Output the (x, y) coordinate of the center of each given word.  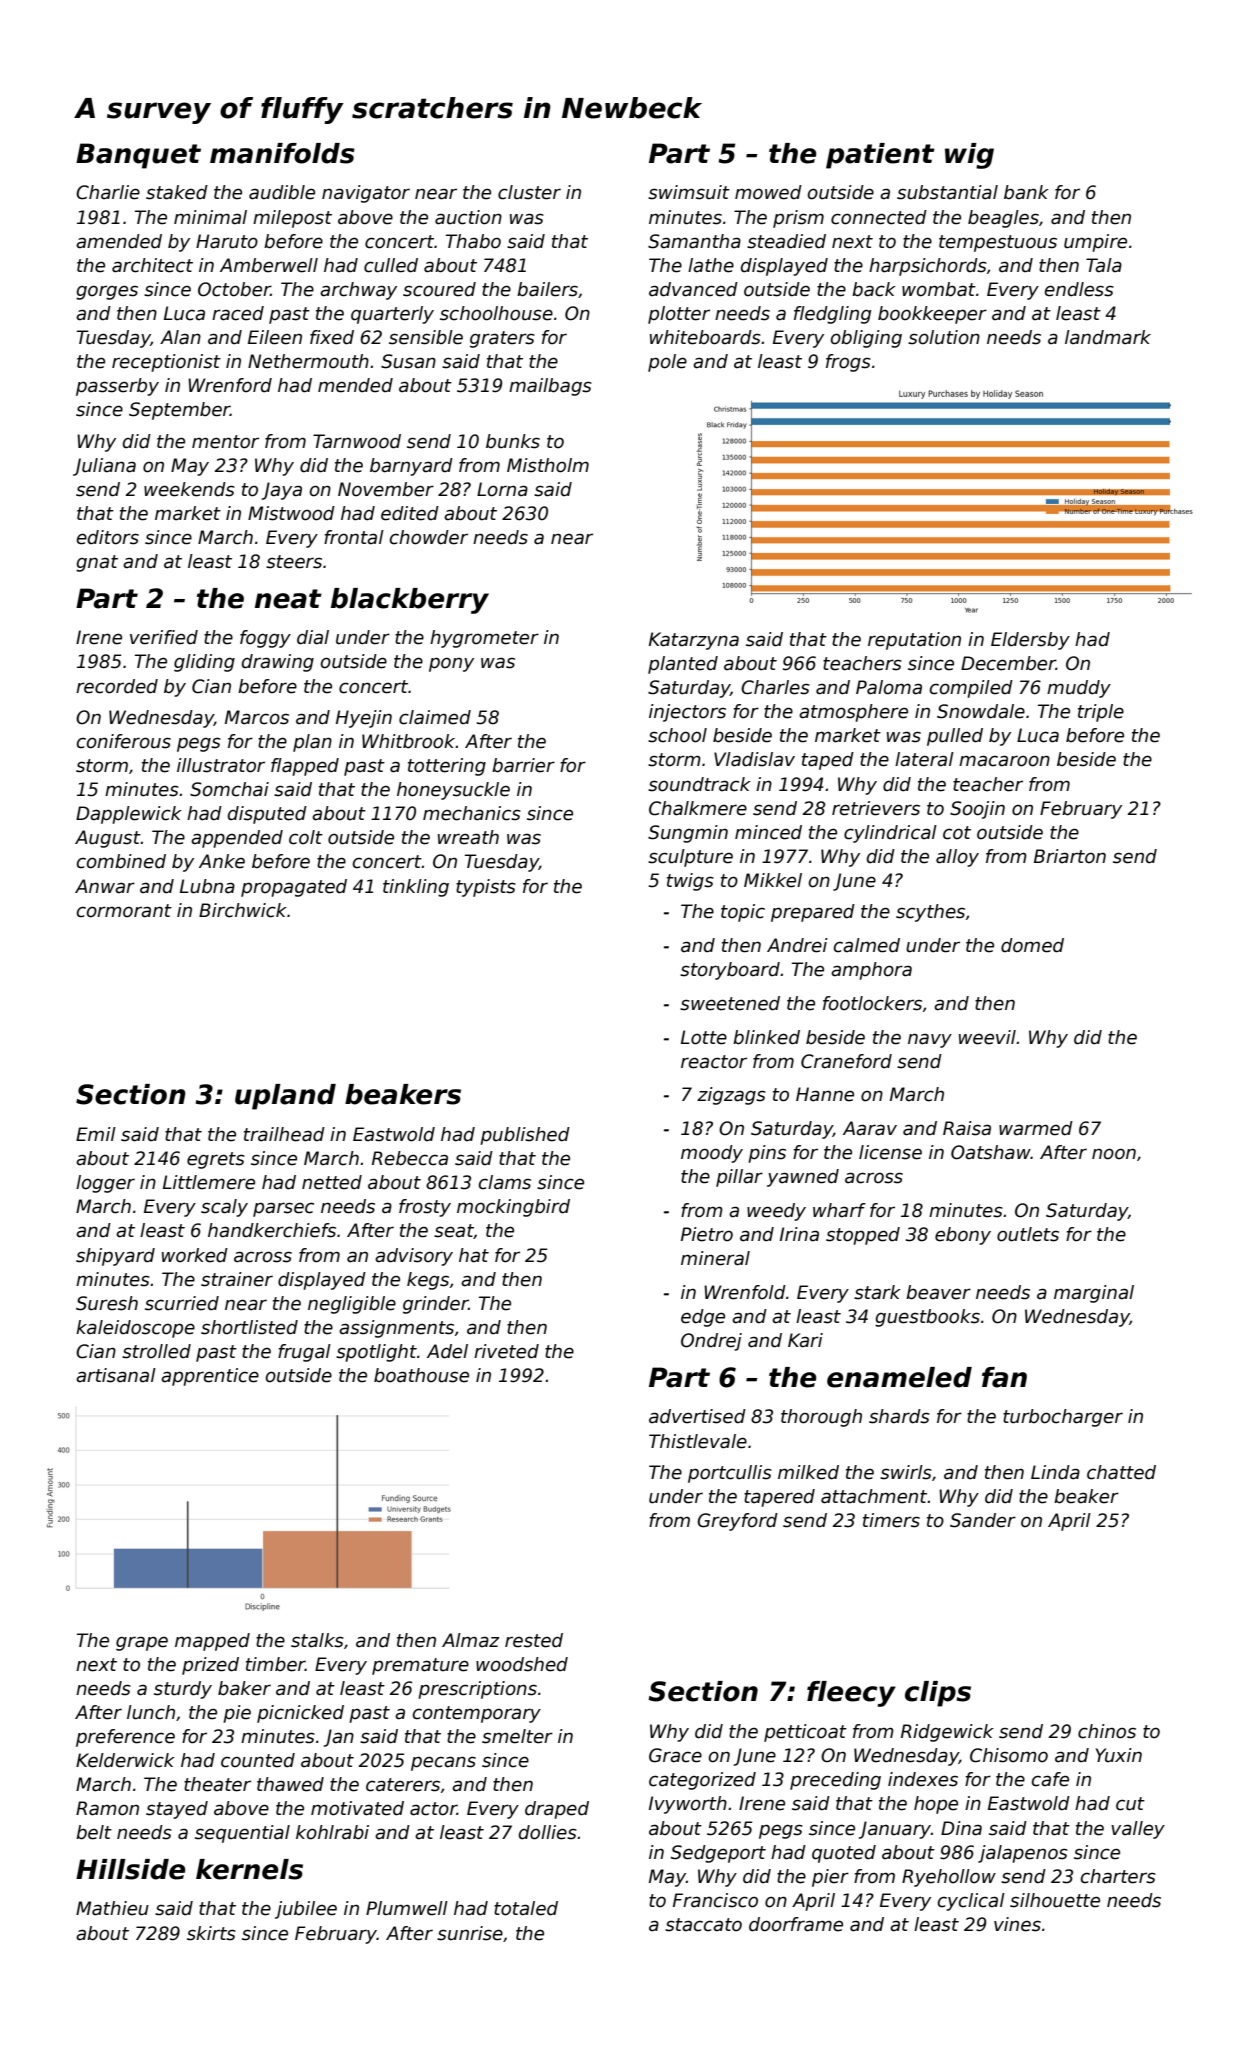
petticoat (805, 1733)
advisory (414, 1257)
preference (125, 1738)
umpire (1095, 243)
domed (1032, 945)
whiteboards (705, 337)
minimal (210, 217)
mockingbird (513, 1208)
